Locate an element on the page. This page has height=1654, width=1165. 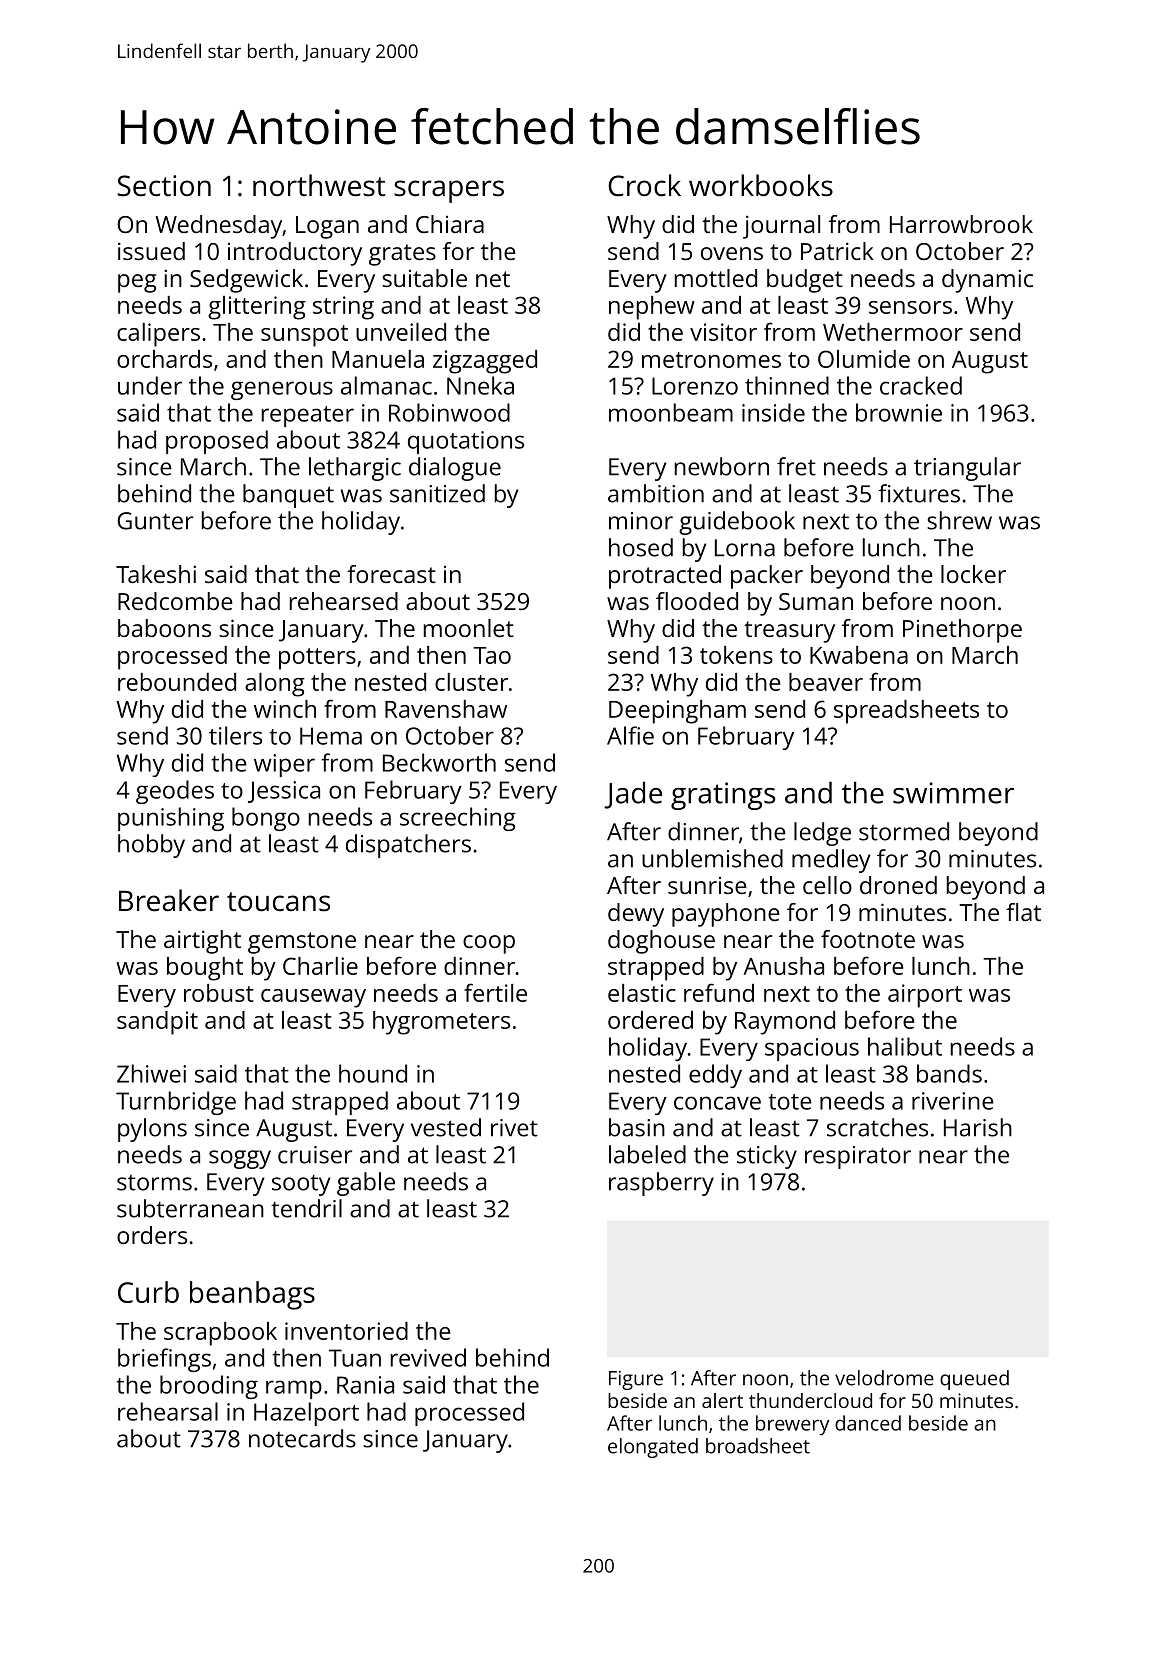
hound is located at coordinates (373, 1073).
